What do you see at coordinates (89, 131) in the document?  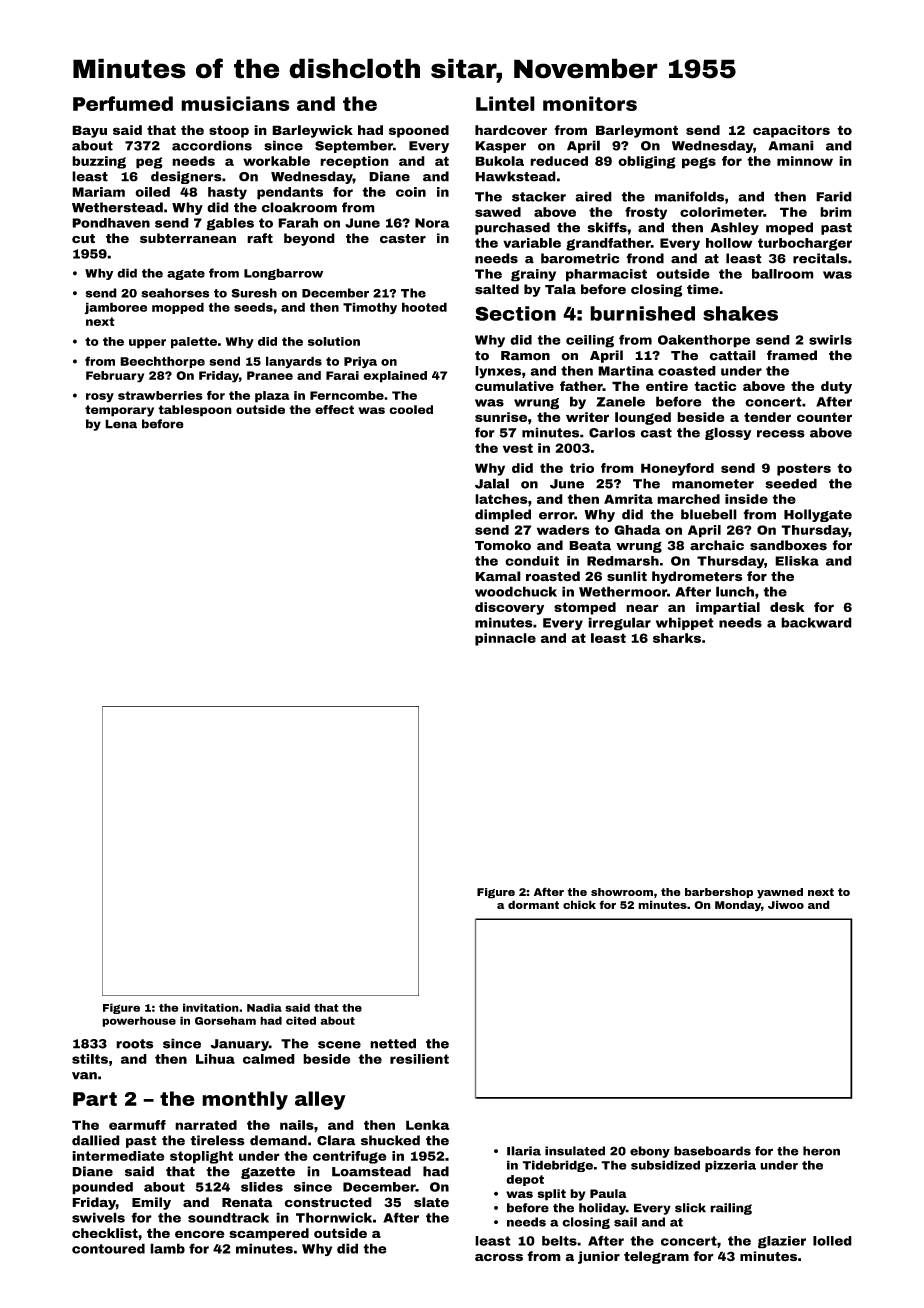 I see `Bayu` at bounding box center [89, 131].
